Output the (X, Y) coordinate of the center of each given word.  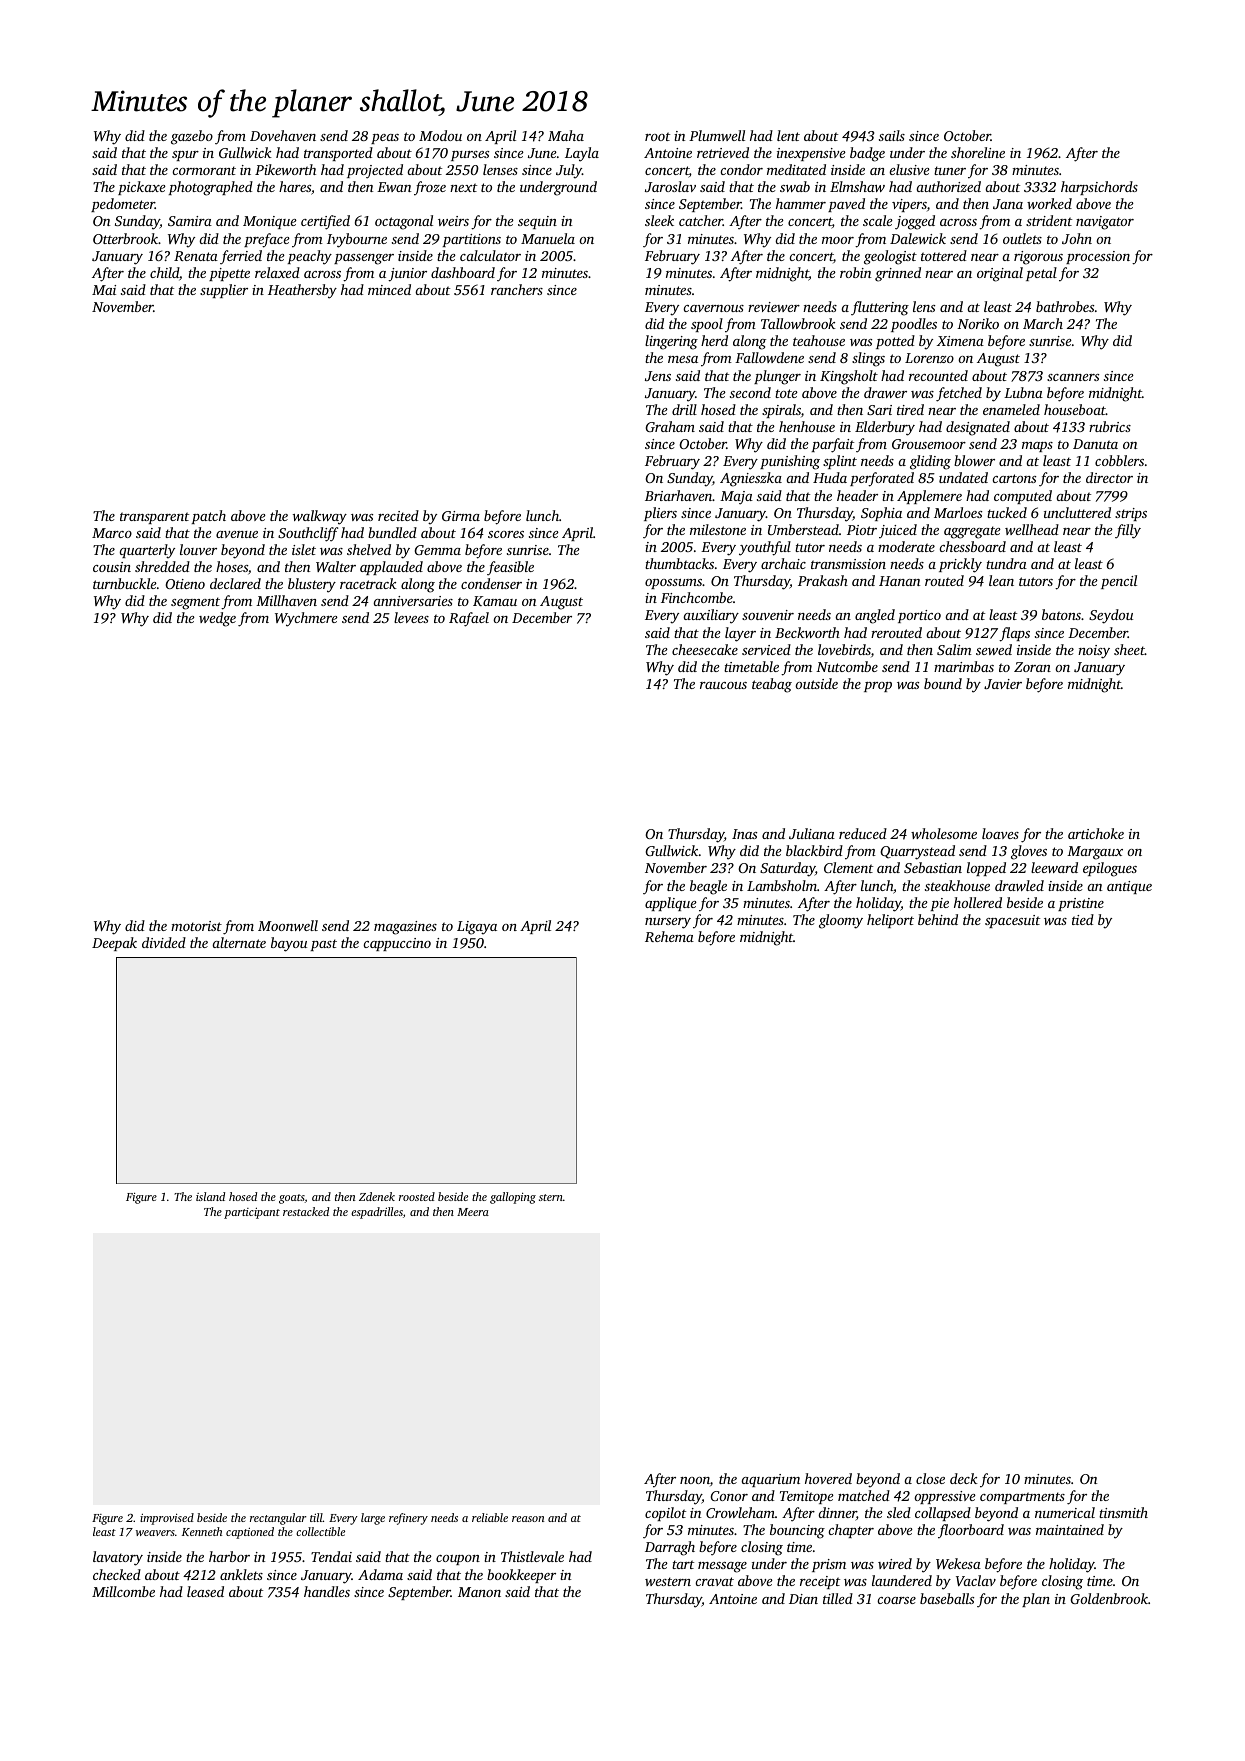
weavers (155, 1533)
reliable (490, 1517)
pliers (660, 514)
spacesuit (1012, 921)
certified (325, 222)
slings (868, 359)
